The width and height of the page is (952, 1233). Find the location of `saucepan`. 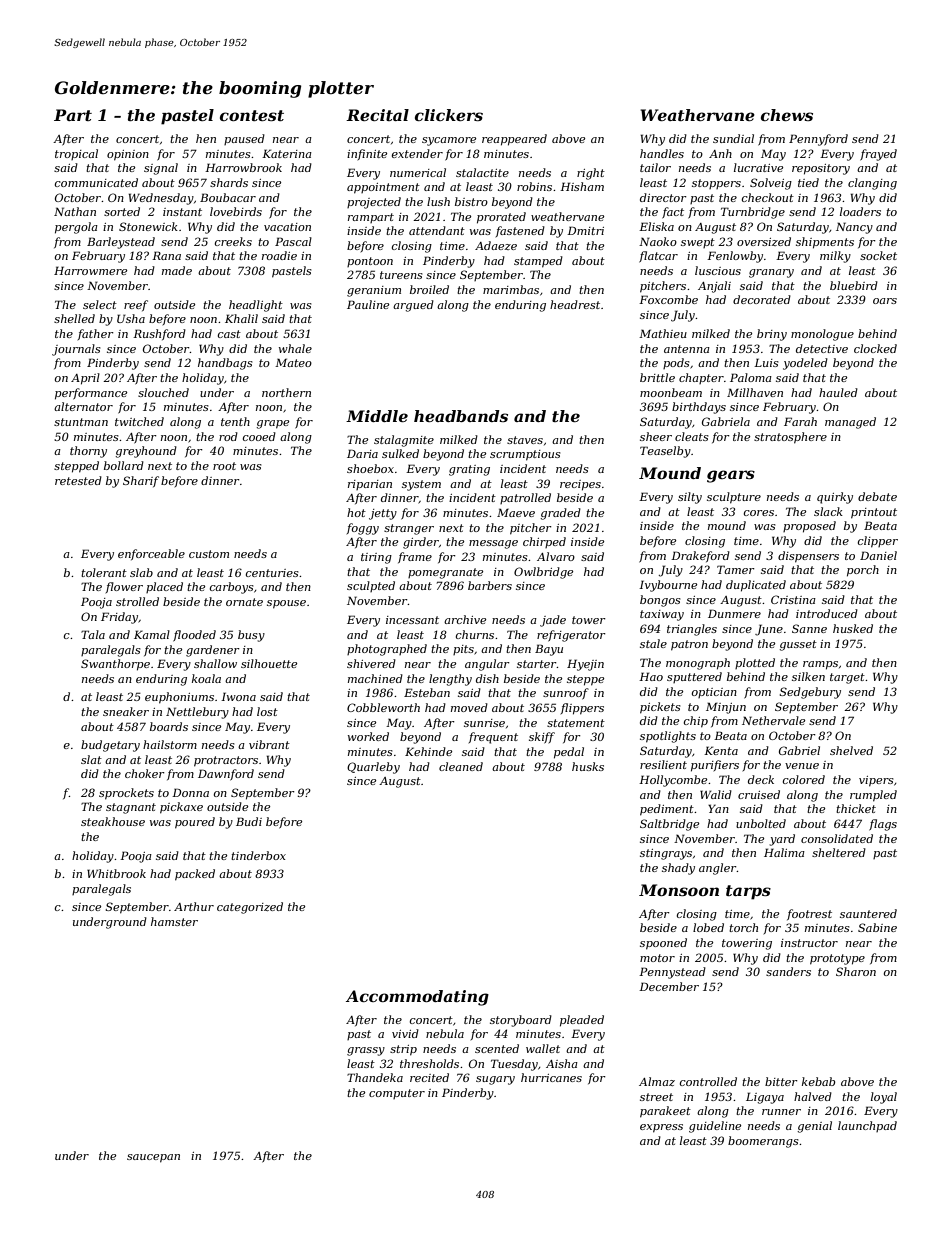

saucepan is located at coordinates (153, 1158).
